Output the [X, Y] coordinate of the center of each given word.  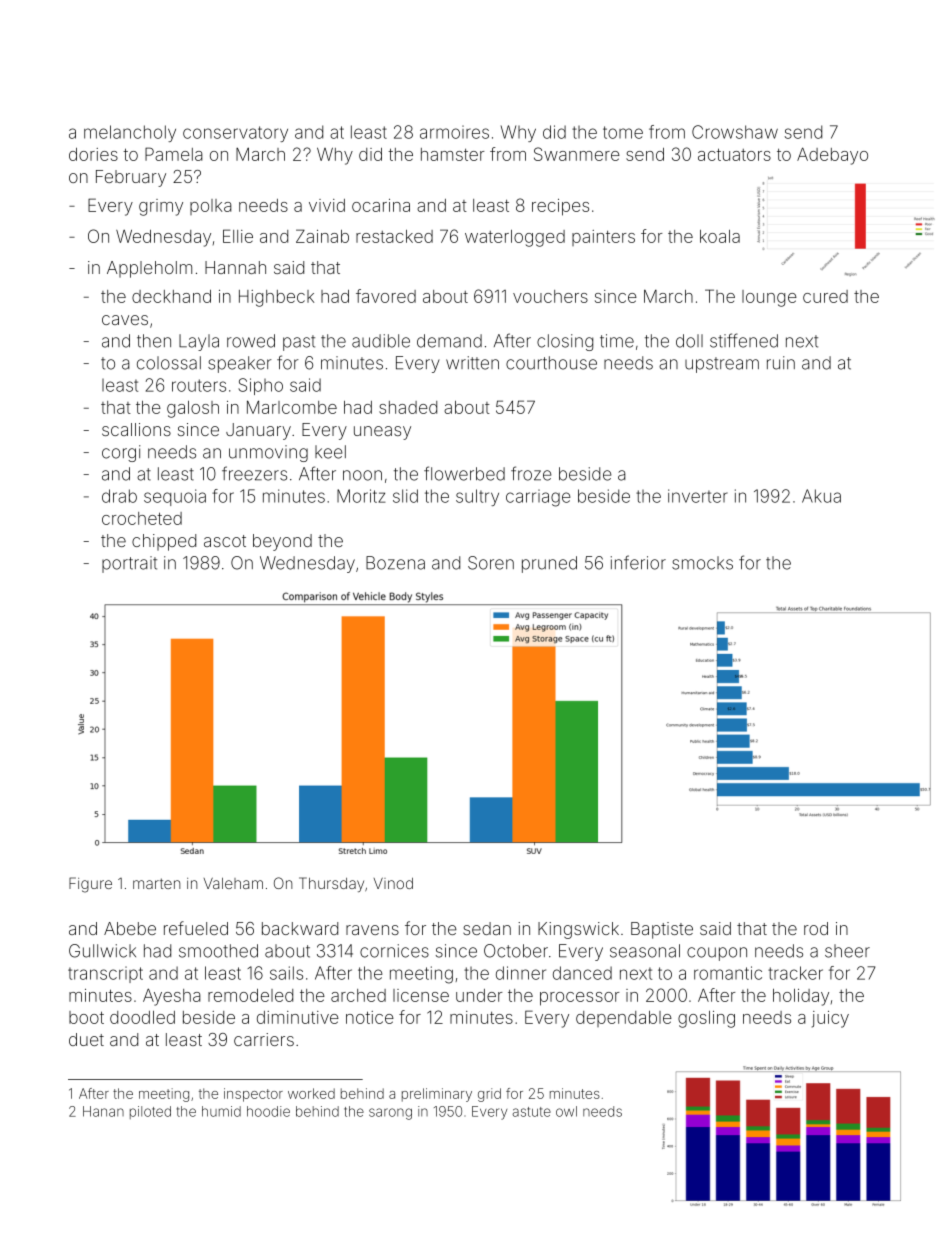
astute [531, 1112]
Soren [491, 563]
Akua [821, 496]
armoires [454, 132]
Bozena [395, 563]
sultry [477, 497]
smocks [702, 563]
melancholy [130, 133]
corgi [121, 453]
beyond [282, 542]
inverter [698, 496]
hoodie [268, 1111]
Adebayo [832, 156]
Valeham [233, 883]
